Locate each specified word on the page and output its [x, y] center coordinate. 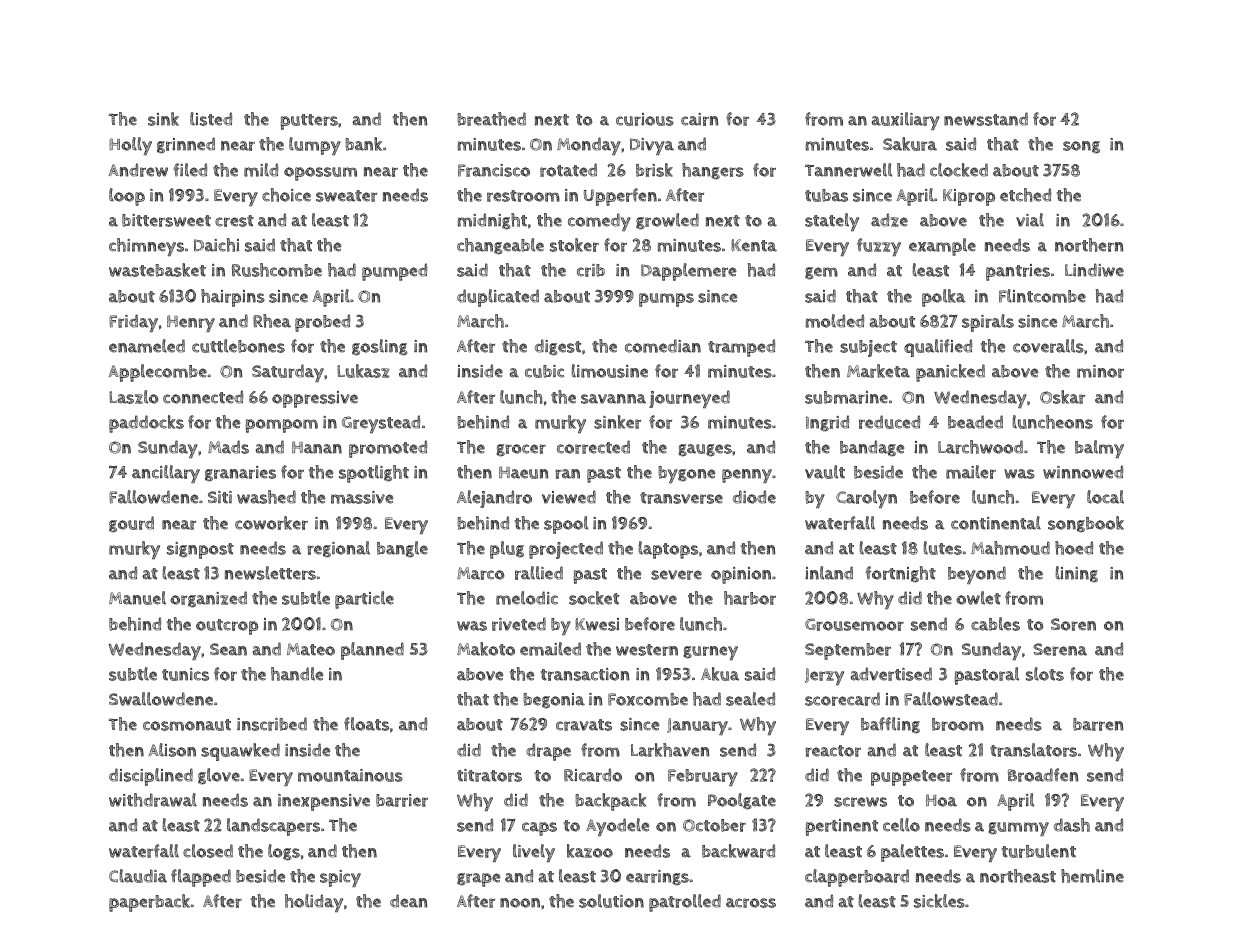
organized [208, 599]
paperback [149, 903]
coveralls [1048, 346]
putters [309, 122]
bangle [402, 549]
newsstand [986, 119]
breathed [491, 119]
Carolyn [866, 499]
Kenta [754, 245]
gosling [380, 347]
